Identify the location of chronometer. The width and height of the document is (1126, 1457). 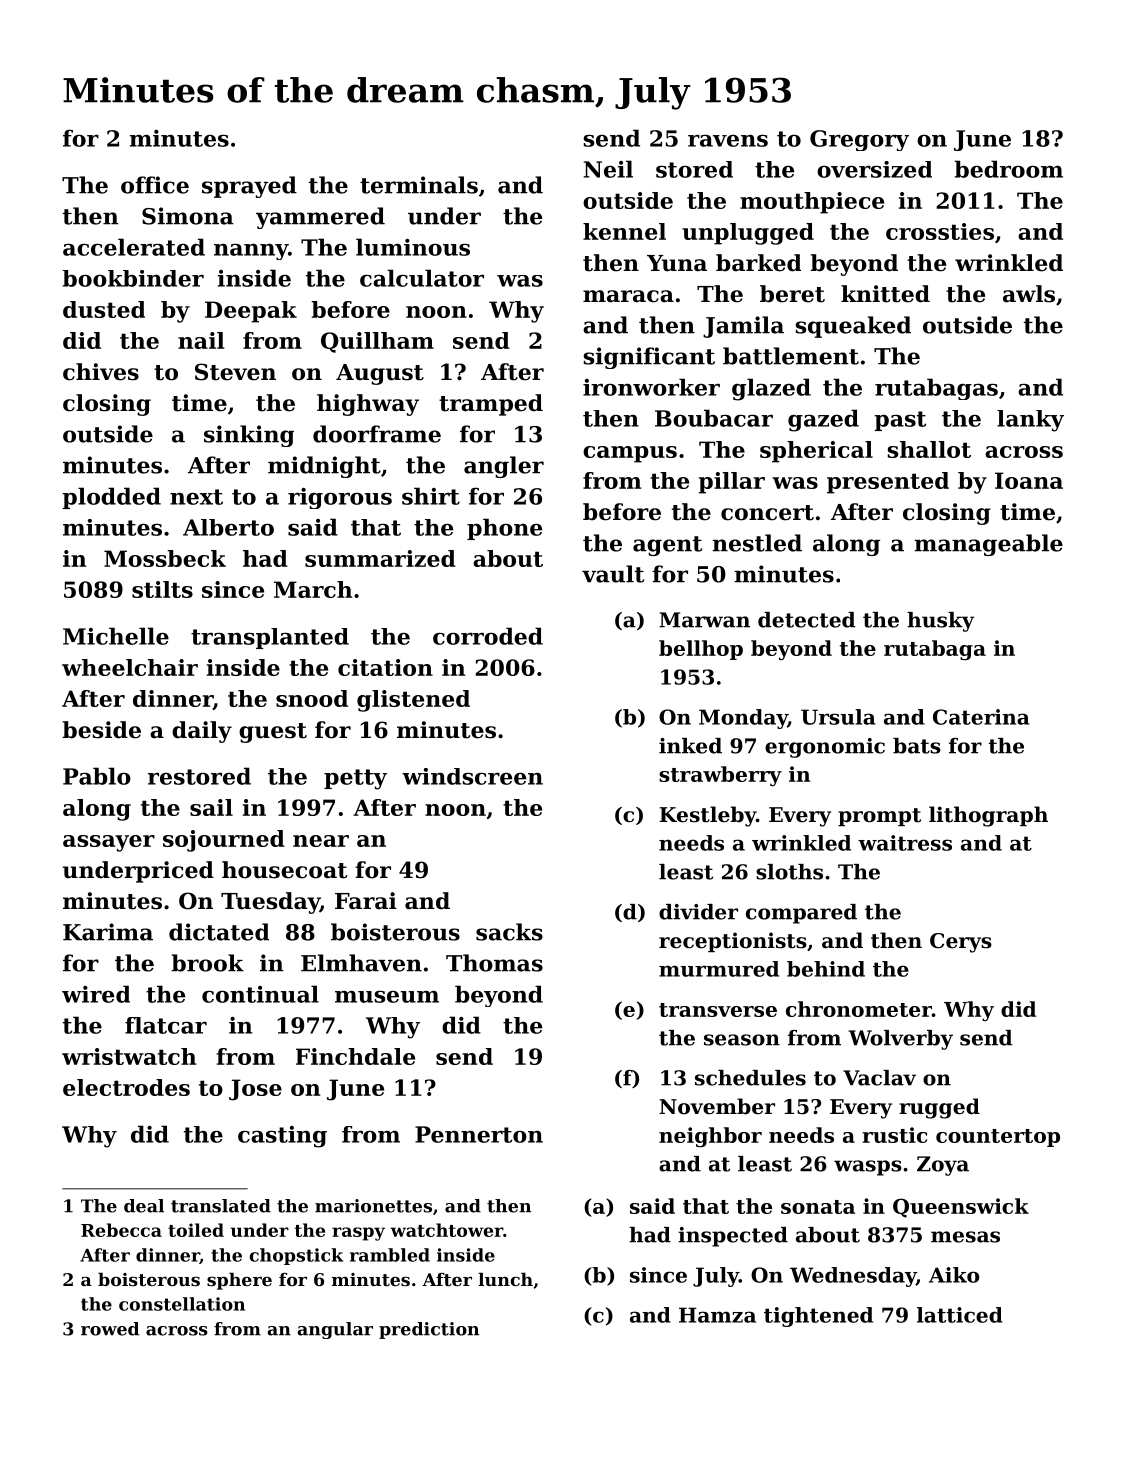
(859, 1009).
